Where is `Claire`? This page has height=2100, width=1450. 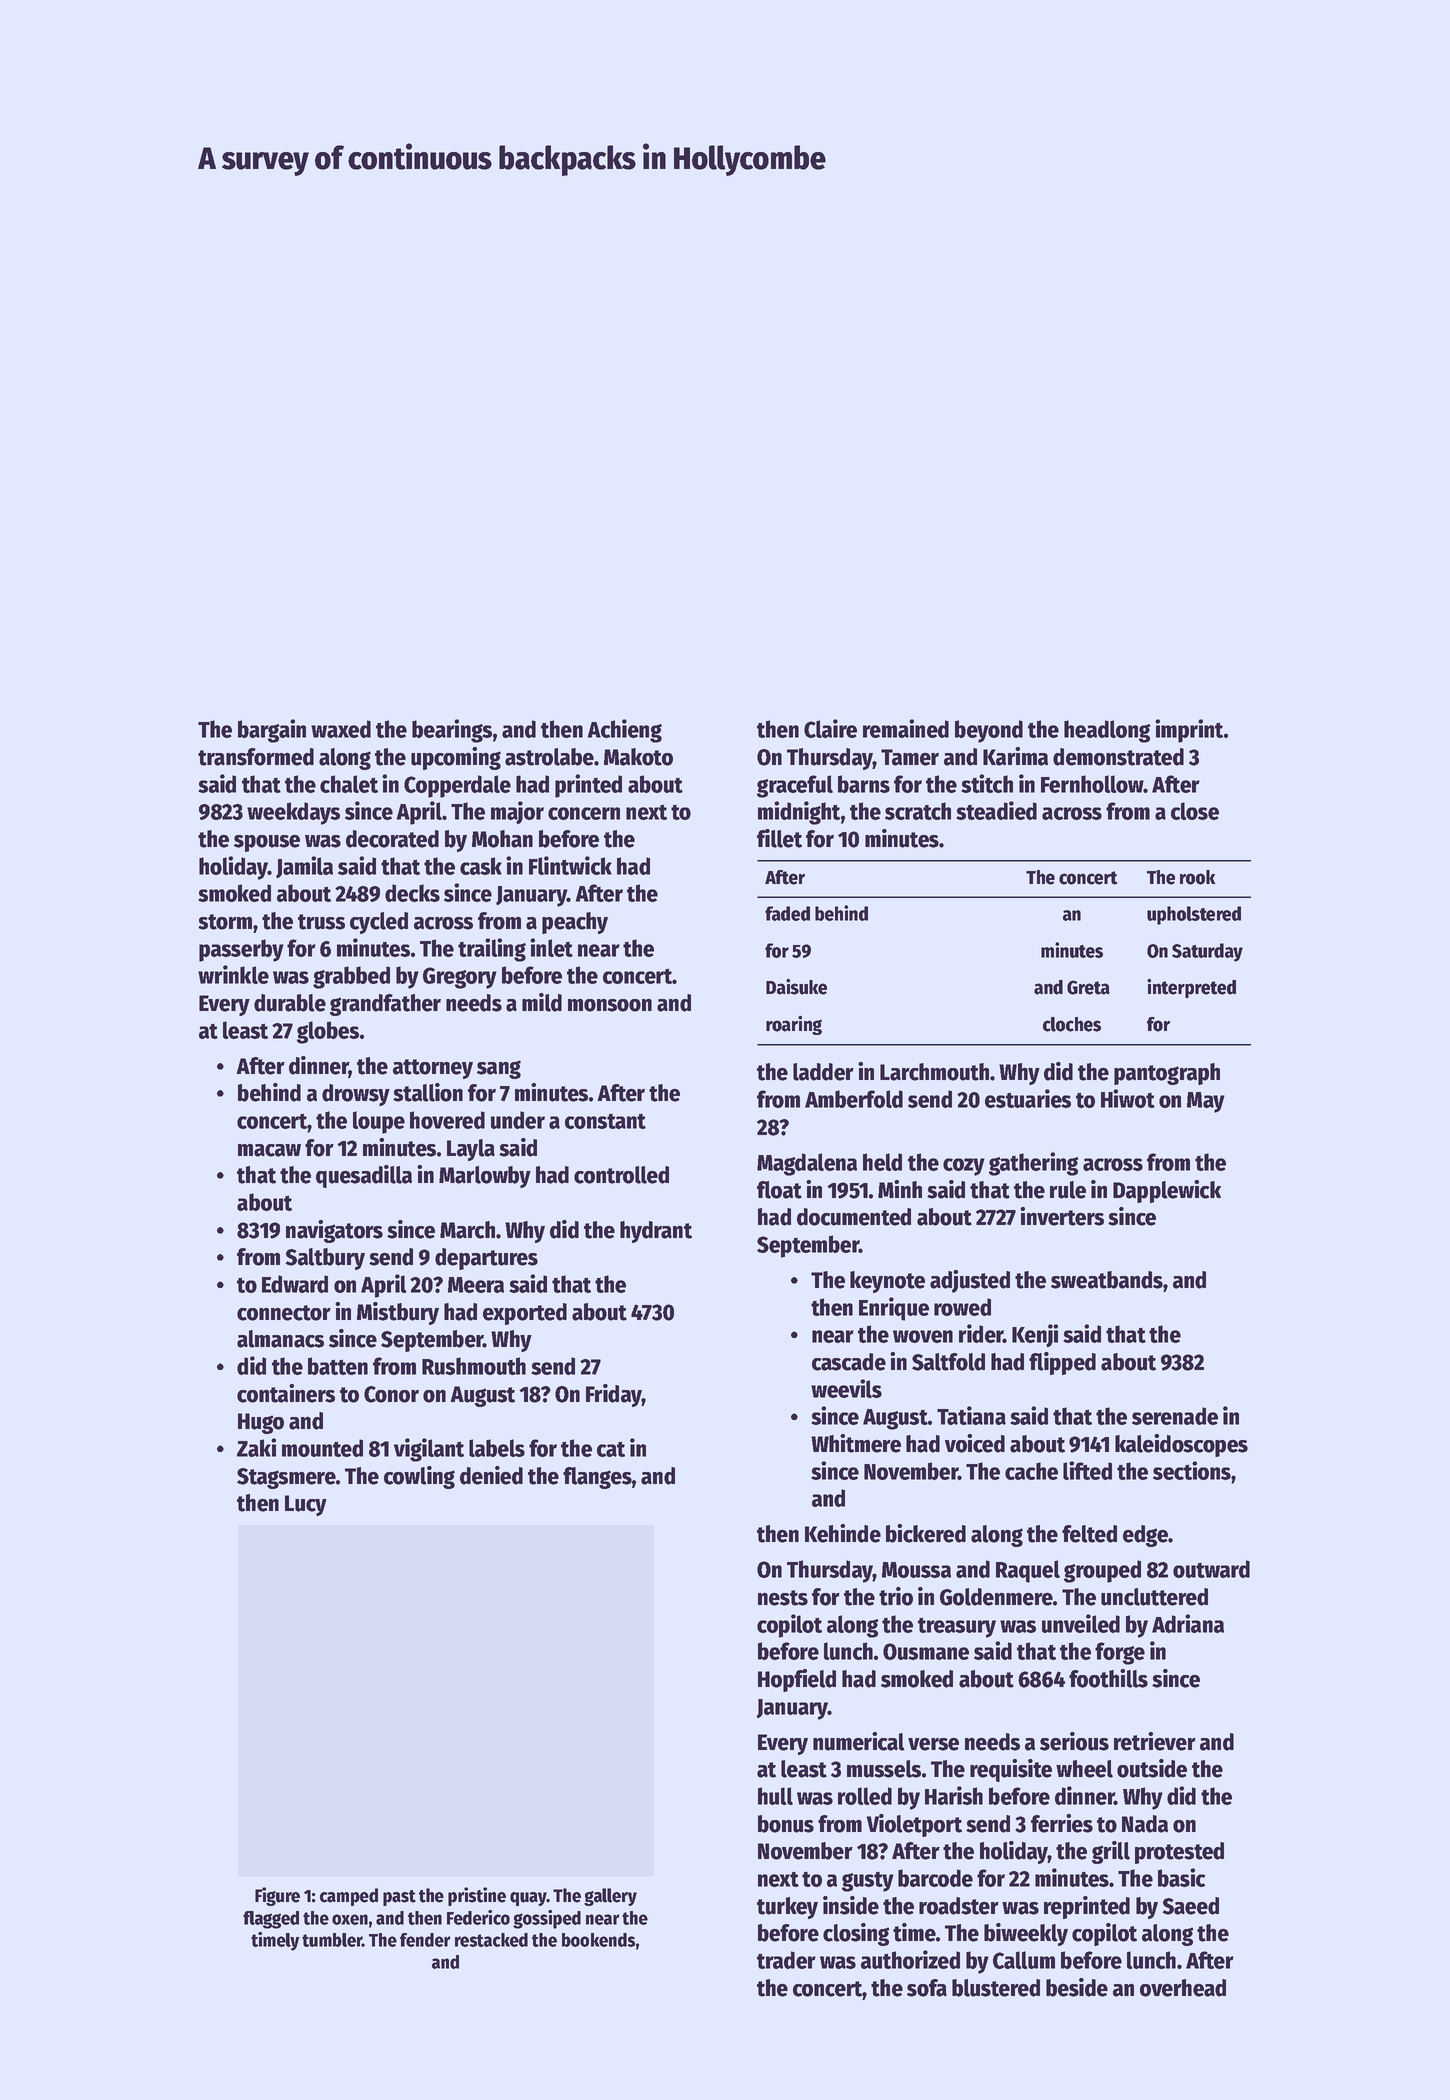
Claire is located at coordinates (830, 728).
